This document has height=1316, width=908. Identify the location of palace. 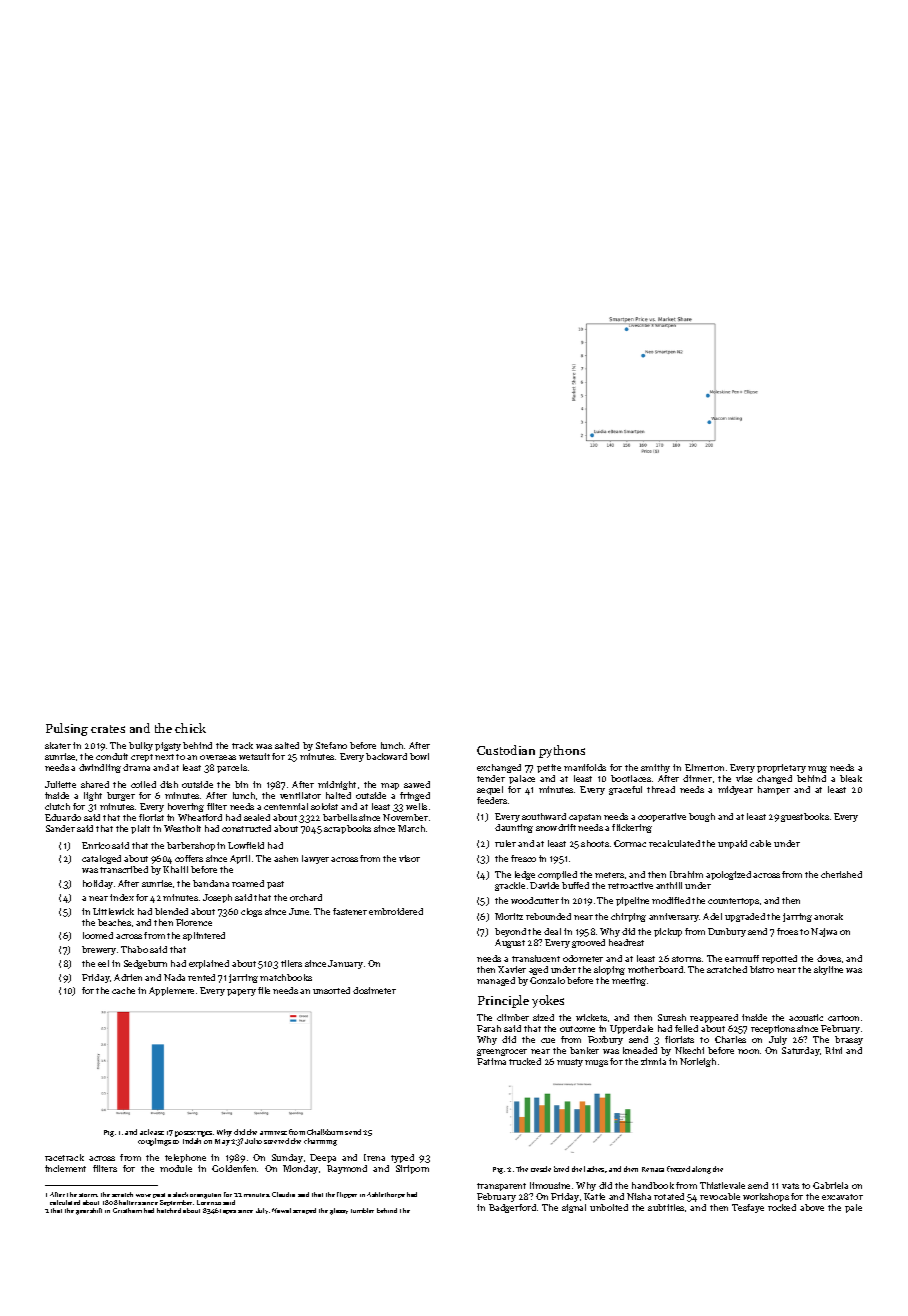
(522, 779).
